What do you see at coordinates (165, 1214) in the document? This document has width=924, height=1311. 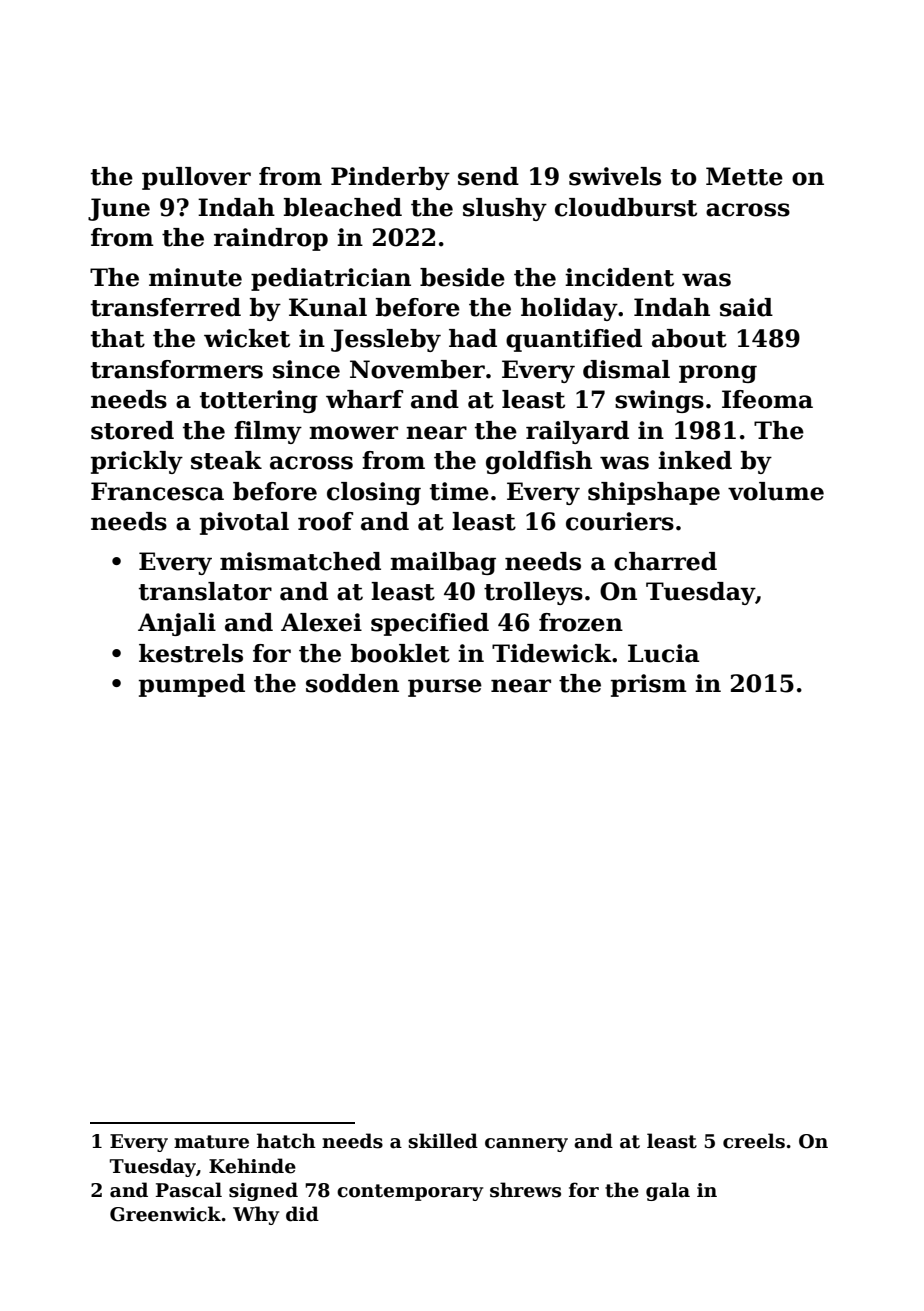 I see `Greenwick` at bounding box center [165, 1214].
